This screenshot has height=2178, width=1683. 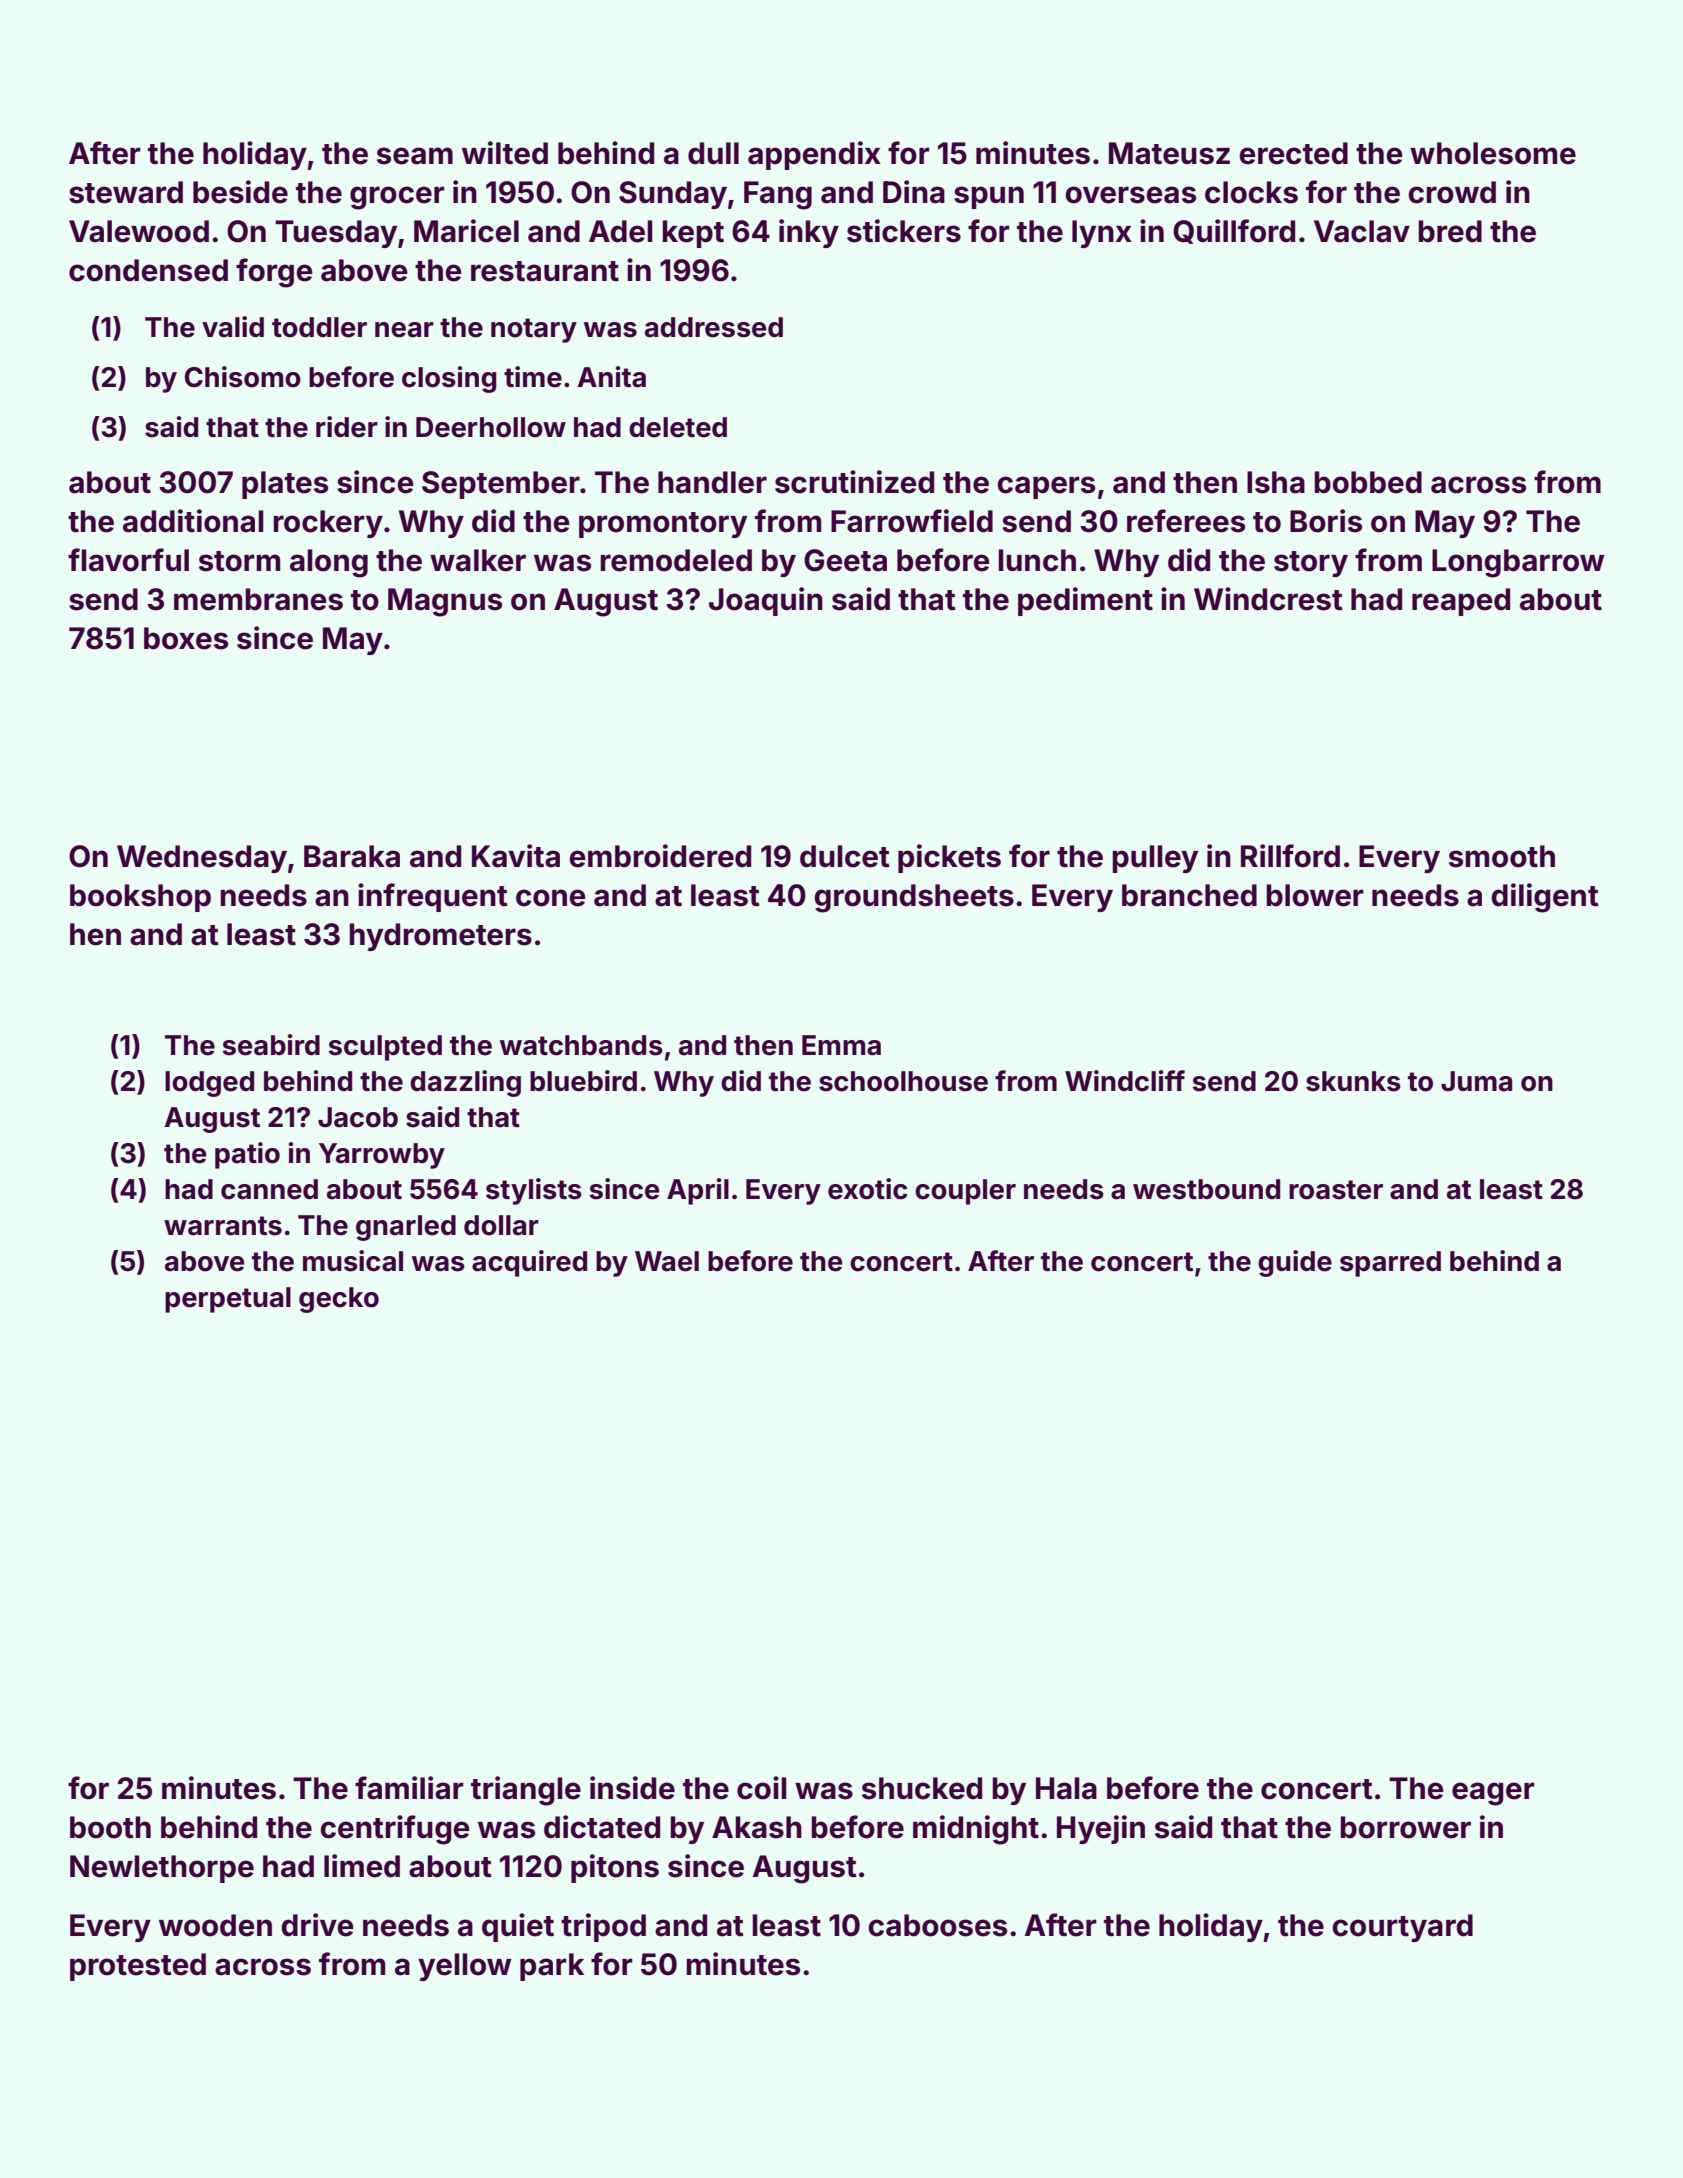 I want to click on gecko, so click(x=339, y=1300).
